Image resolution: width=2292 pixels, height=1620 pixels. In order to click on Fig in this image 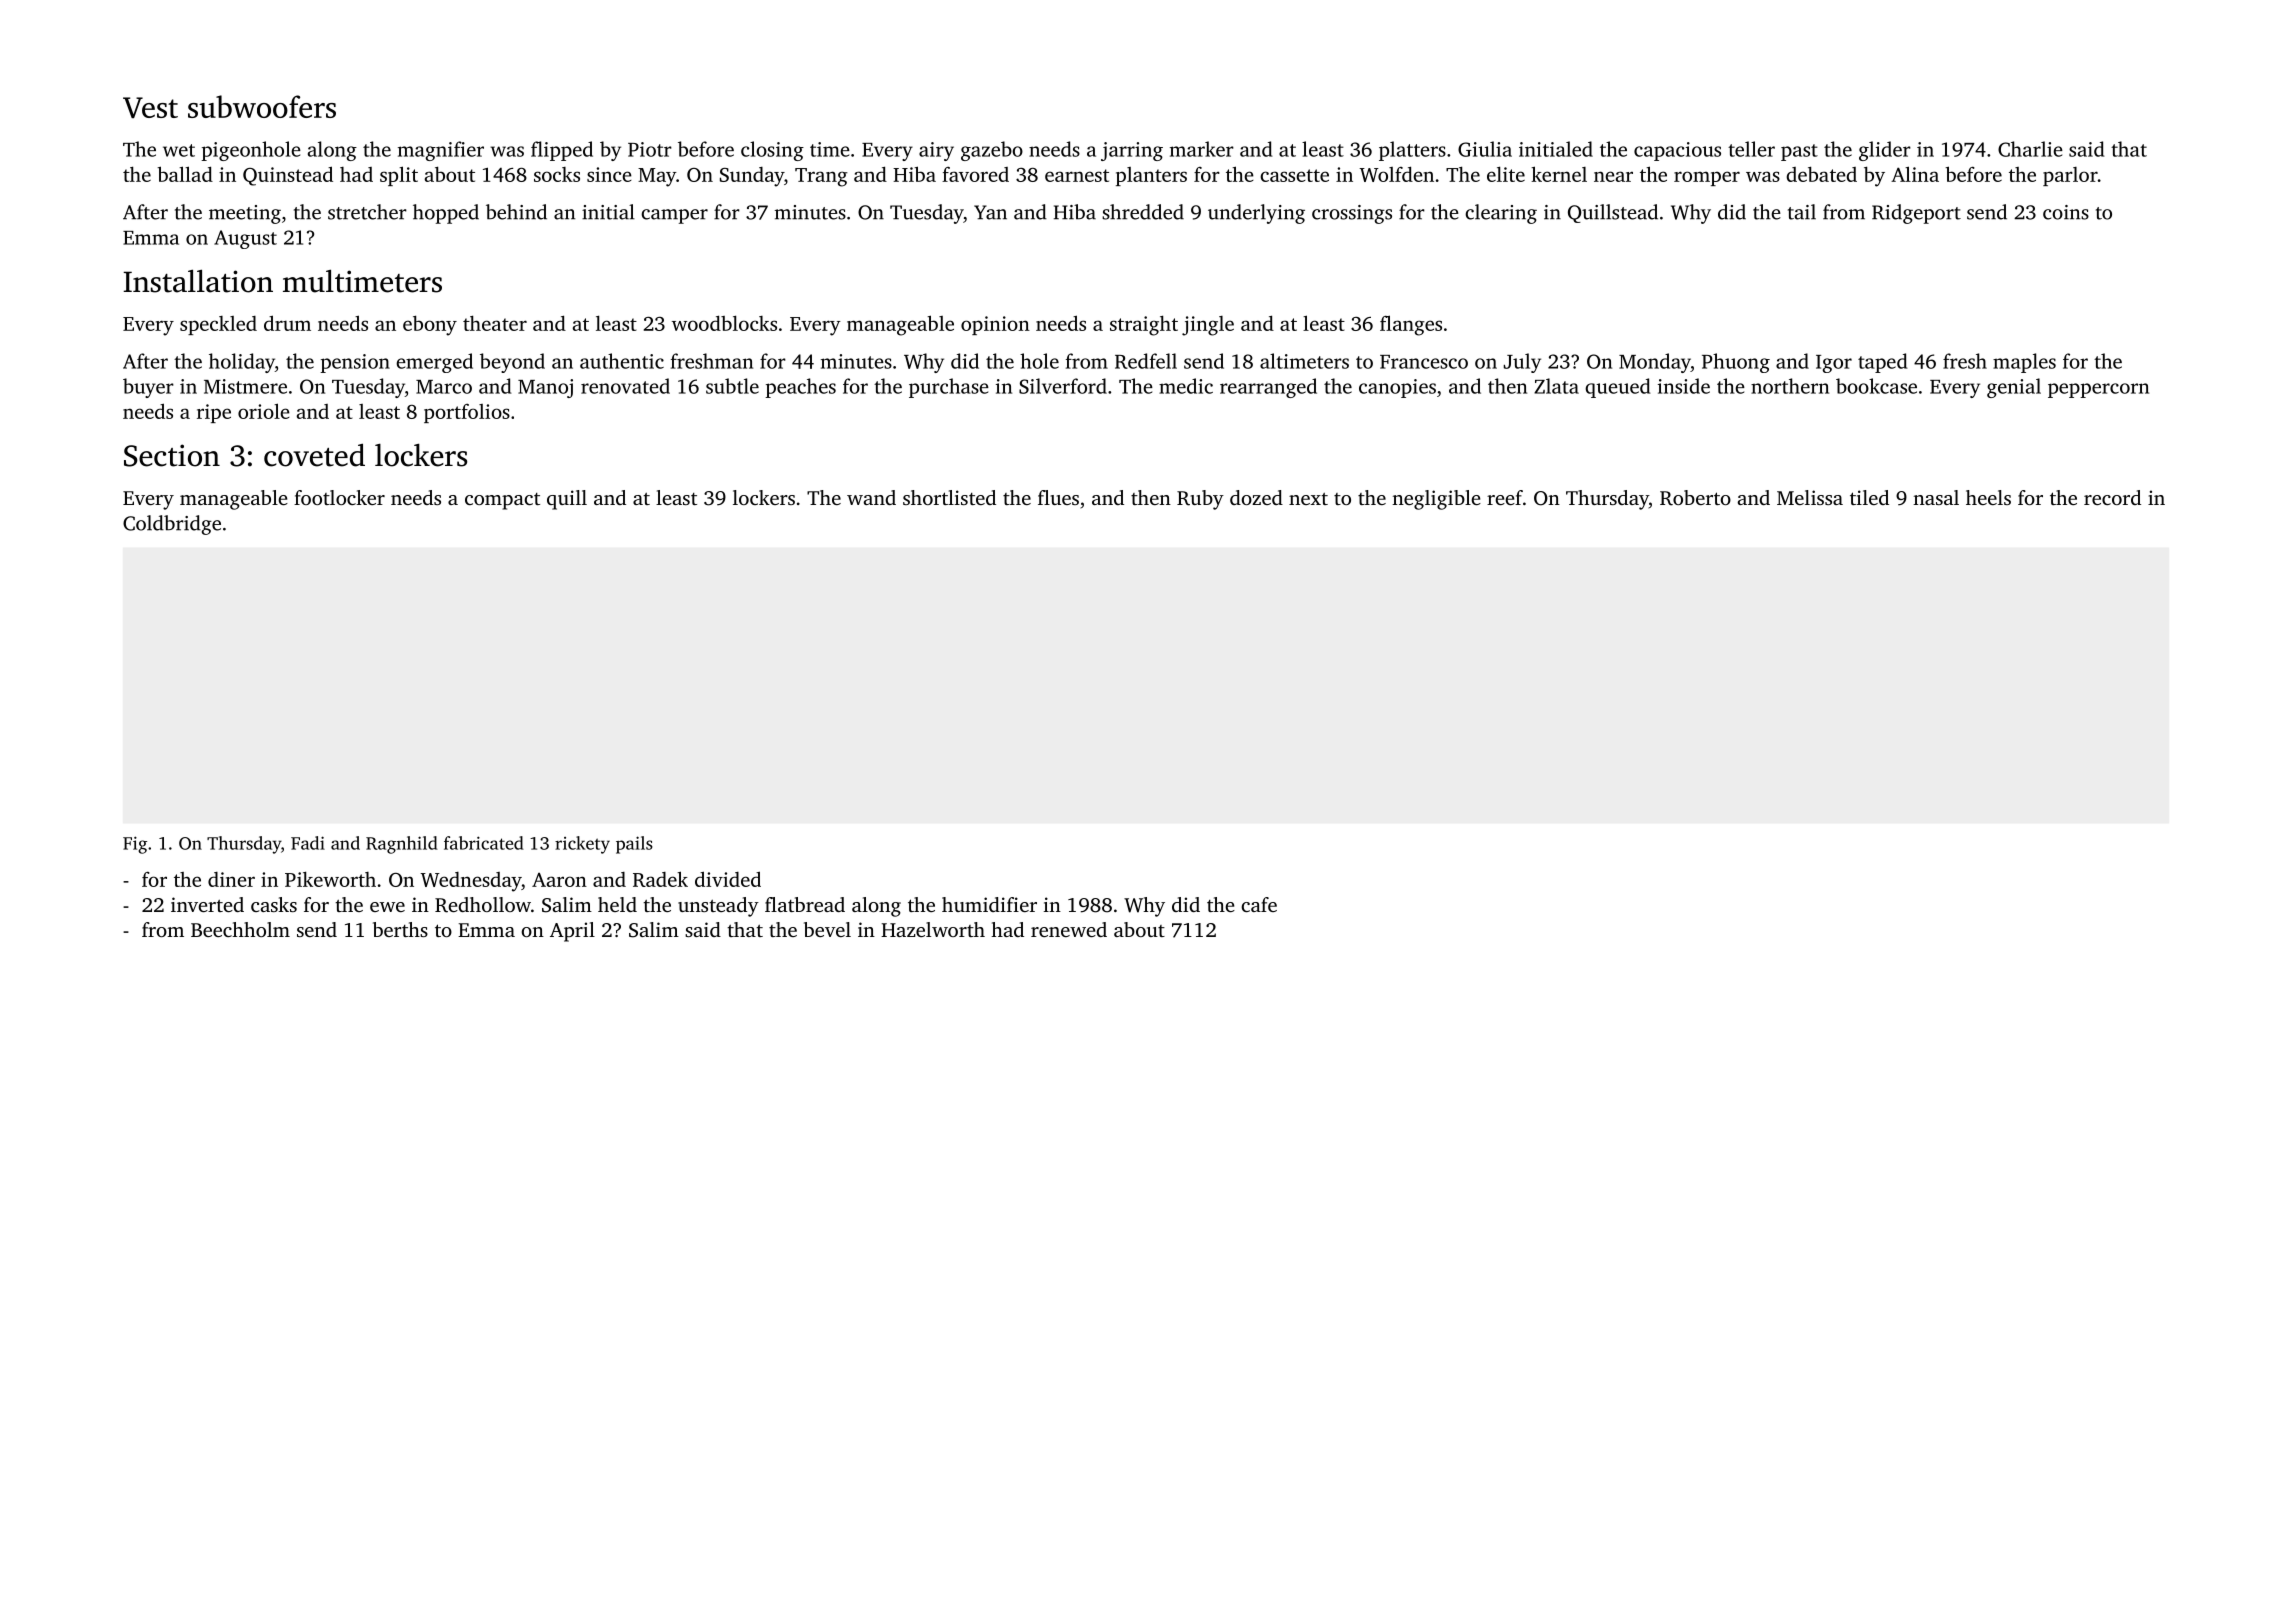, I will do `click(135, 845)`.
